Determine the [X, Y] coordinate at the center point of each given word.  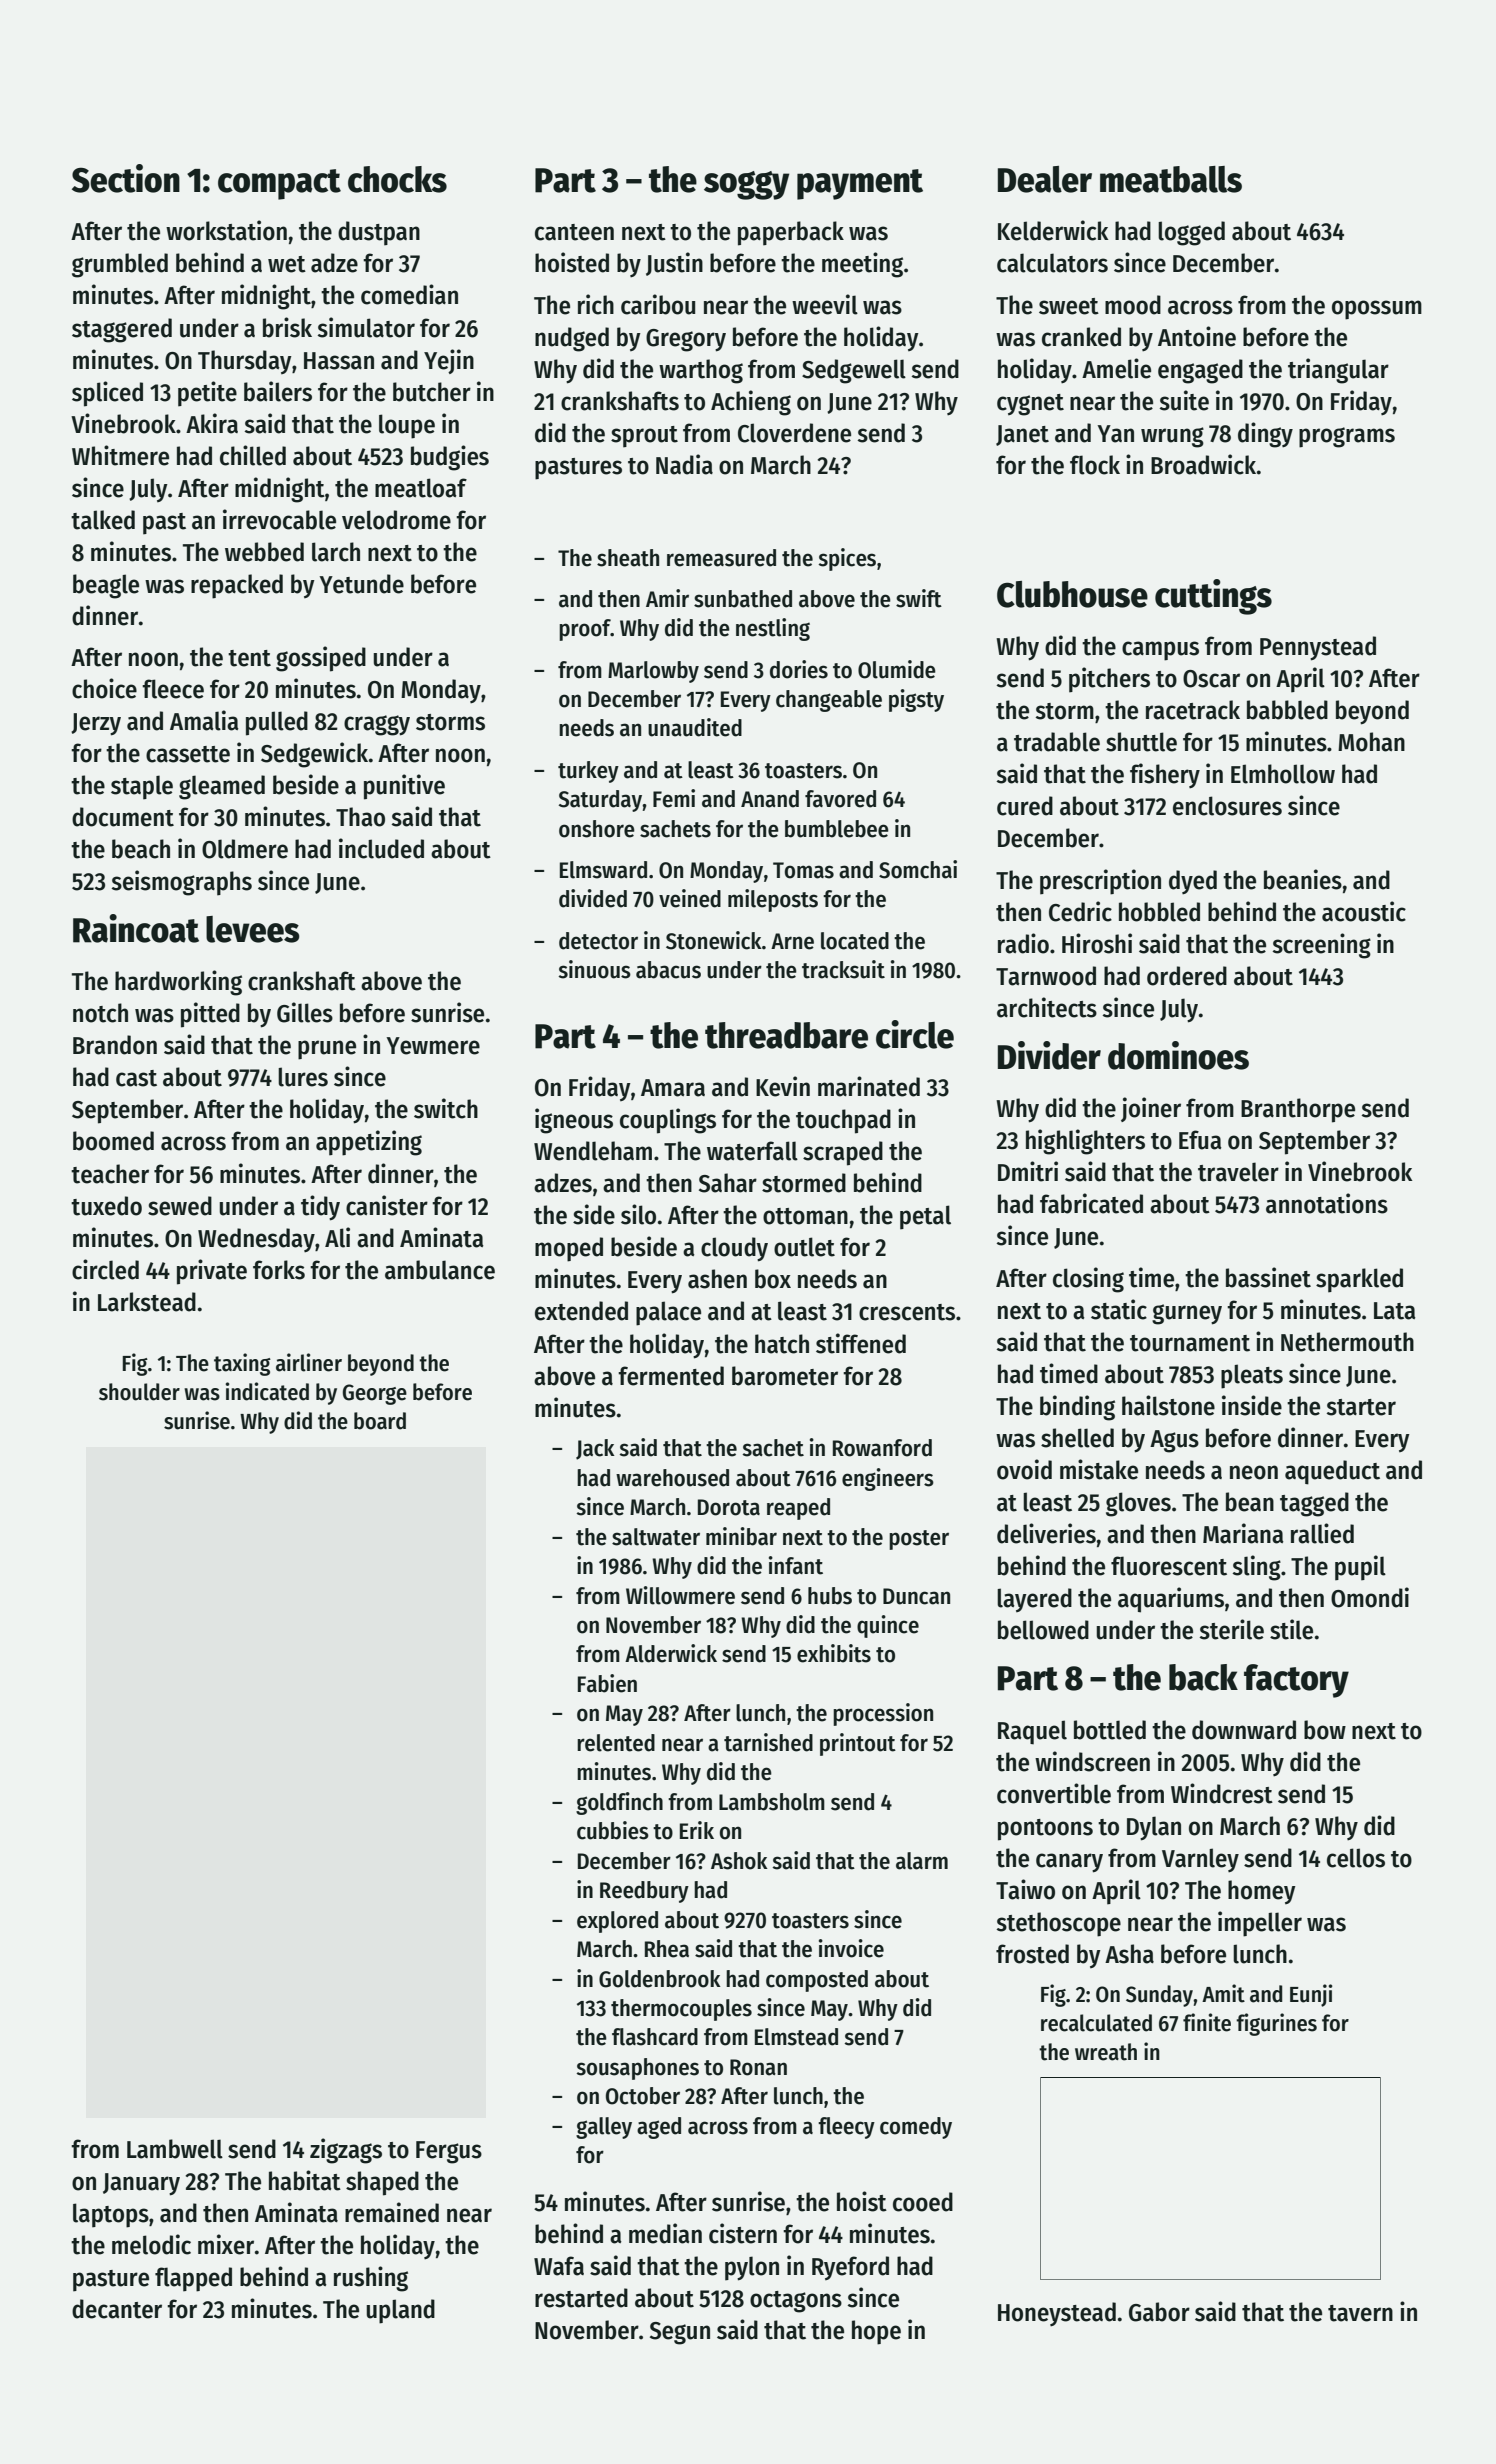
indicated [267, 1391]
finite [1207, 2022]
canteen [574, 232]
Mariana [1243, 1533]
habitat [305, 2180]
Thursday [245, 362]
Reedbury [644, 1892]
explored [617, 1922]
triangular [1338, 371]
